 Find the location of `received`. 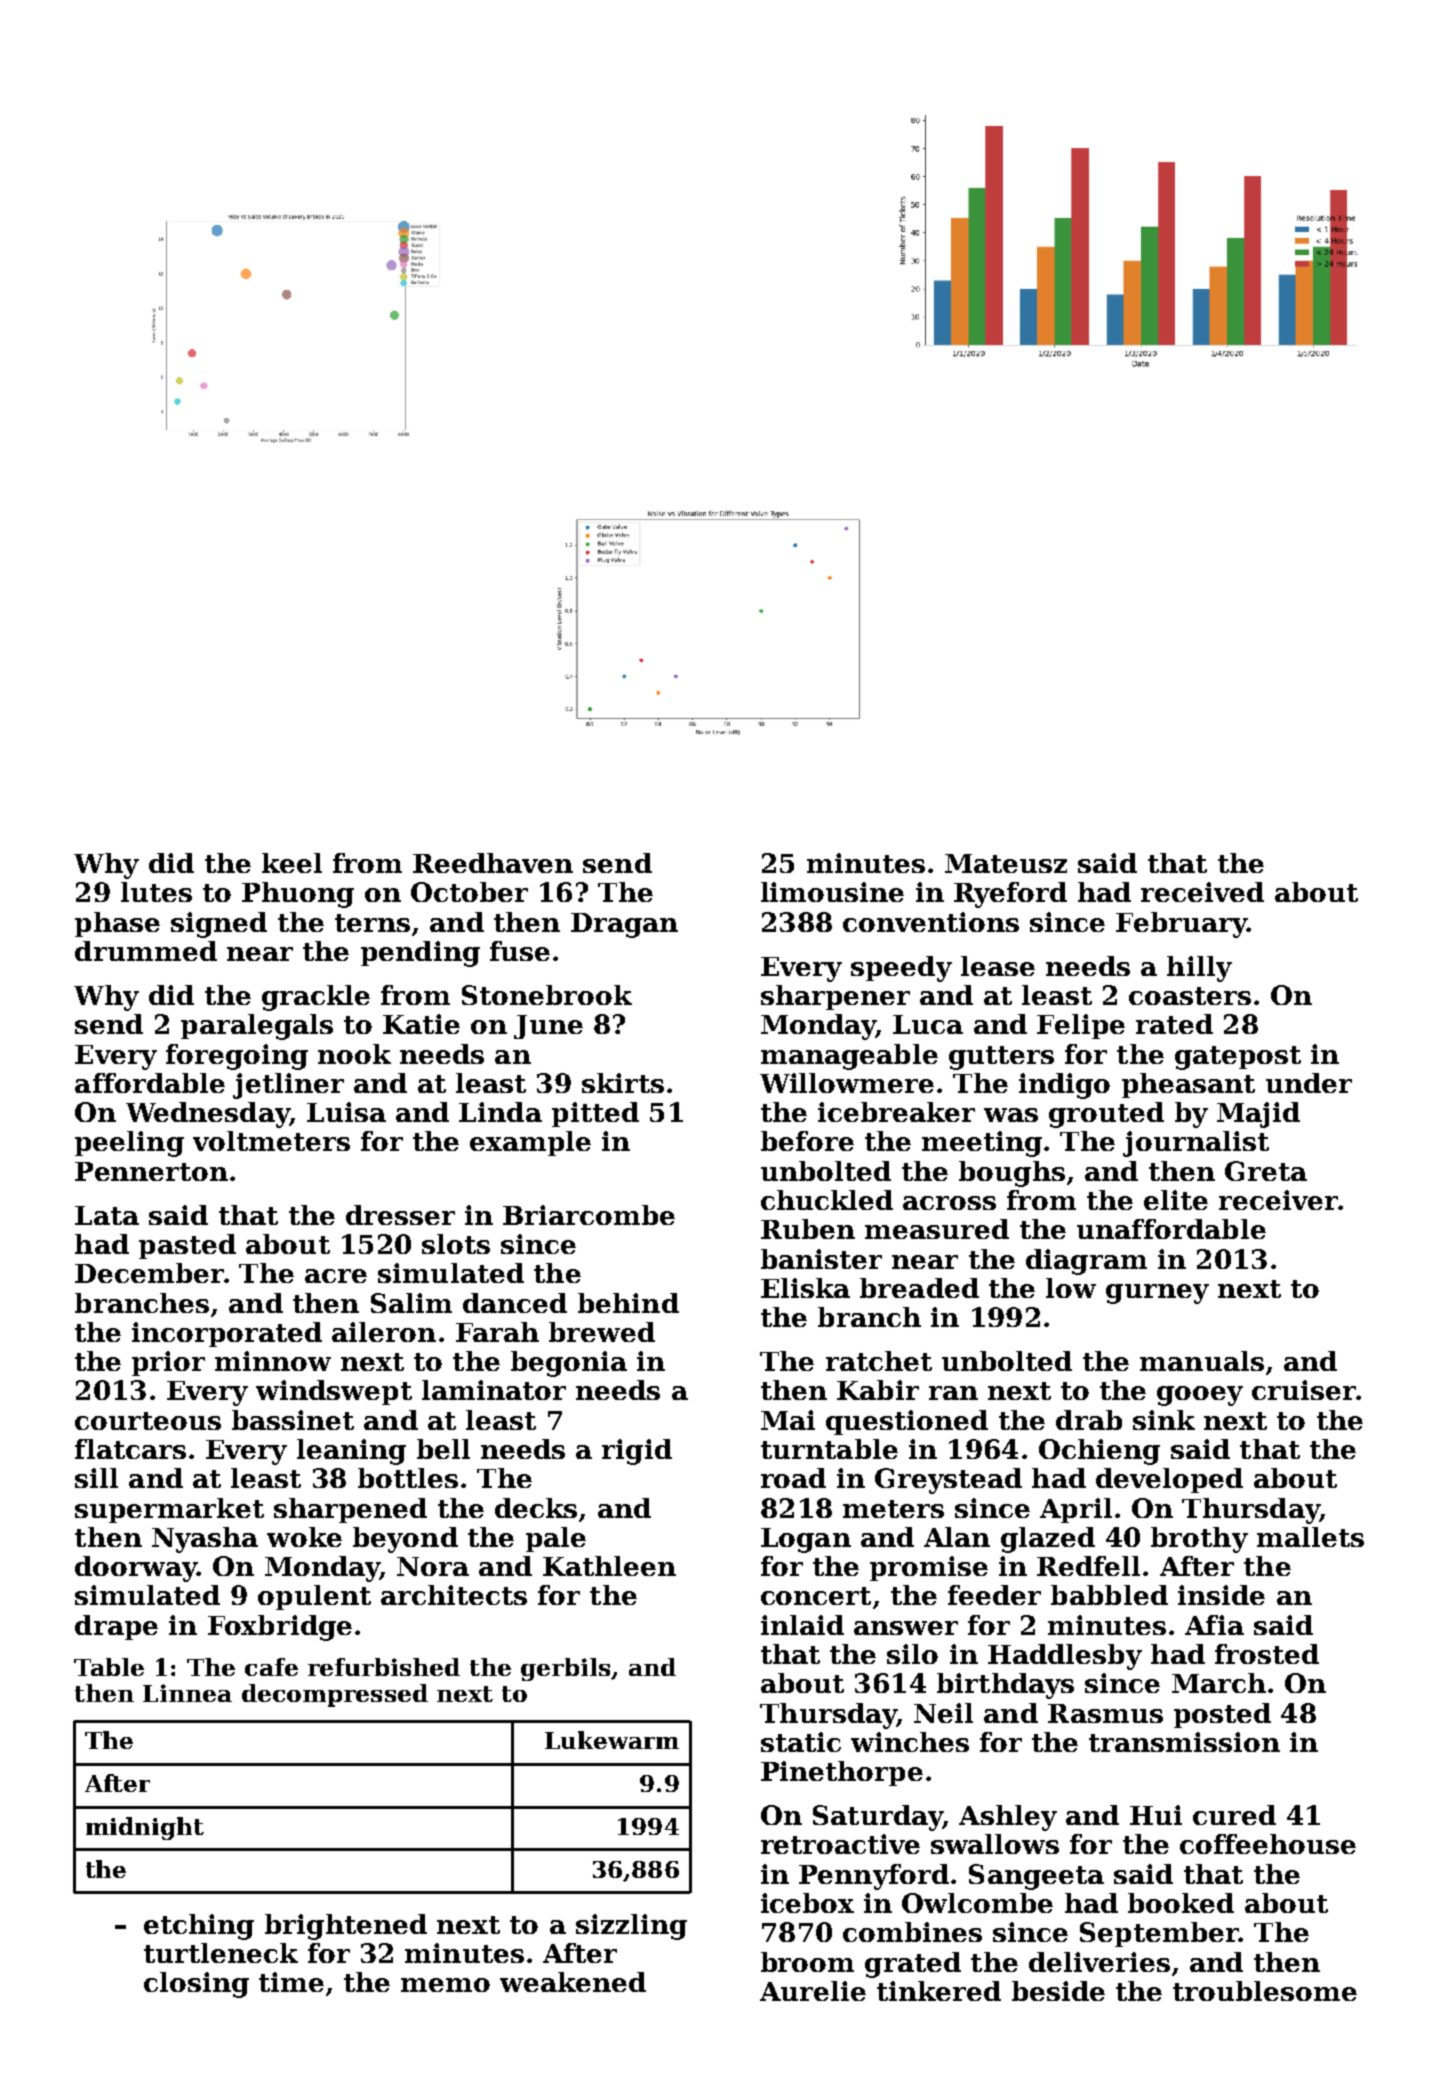

received is located at coordinates (1202, 892).
